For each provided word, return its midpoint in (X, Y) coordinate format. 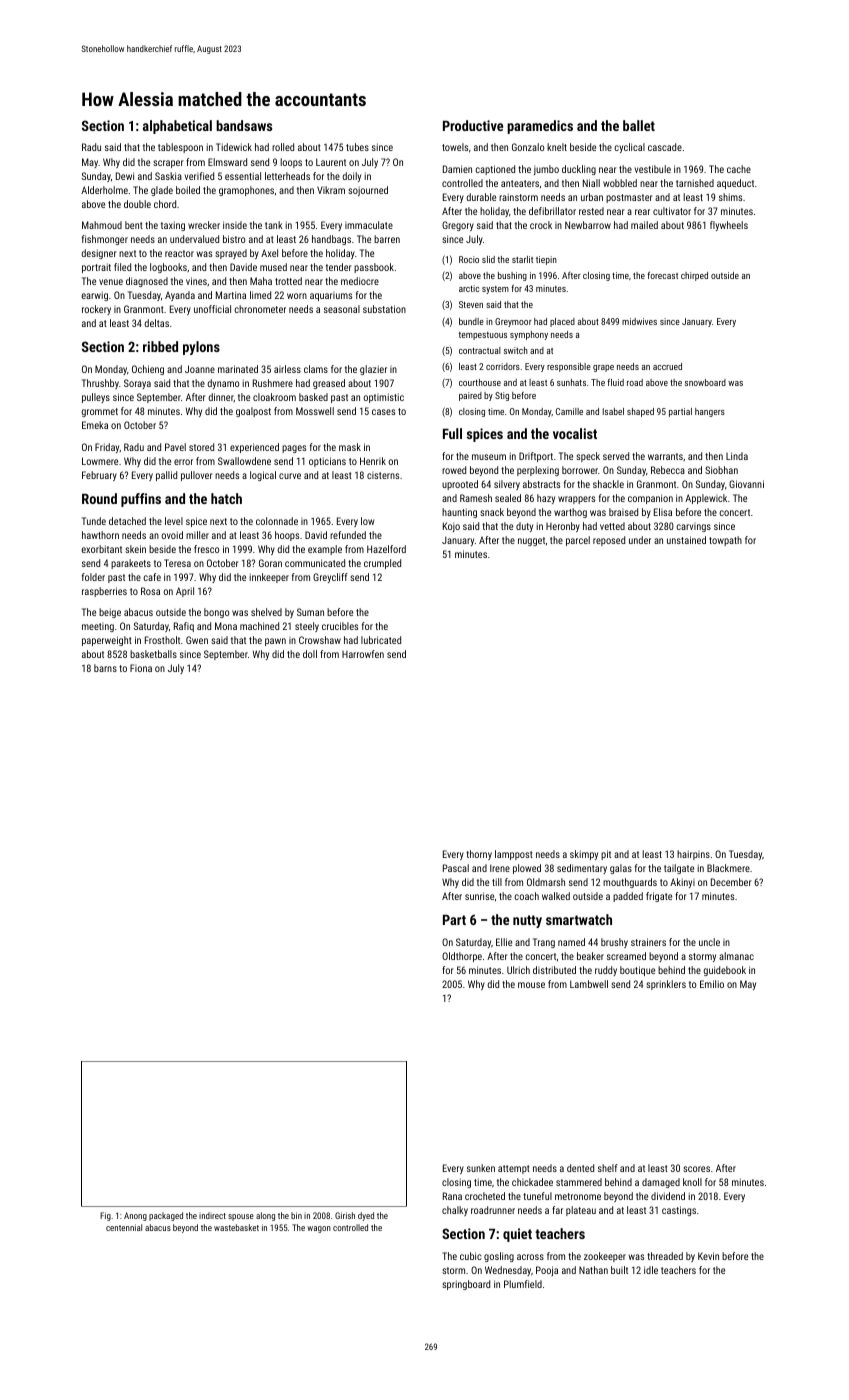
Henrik (373, 461)
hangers (710, 412)
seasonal (342, 309)
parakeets (131, 564)
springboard (466, 1285)
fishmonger (105, 240)
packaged (166, 1216)
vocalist (575, 433)
